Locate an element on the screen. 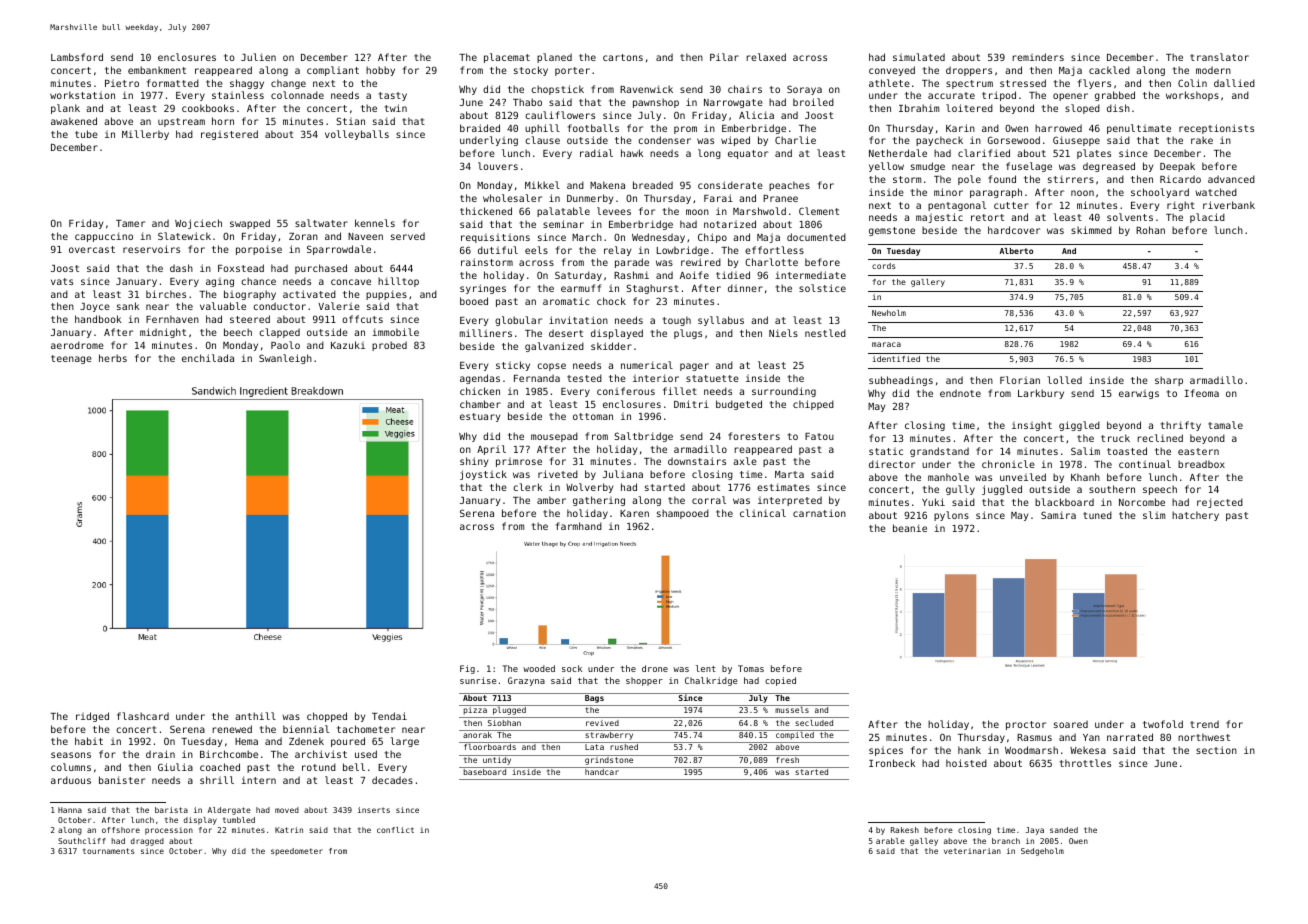  hatchery is located at coordinates (1195, 516).
